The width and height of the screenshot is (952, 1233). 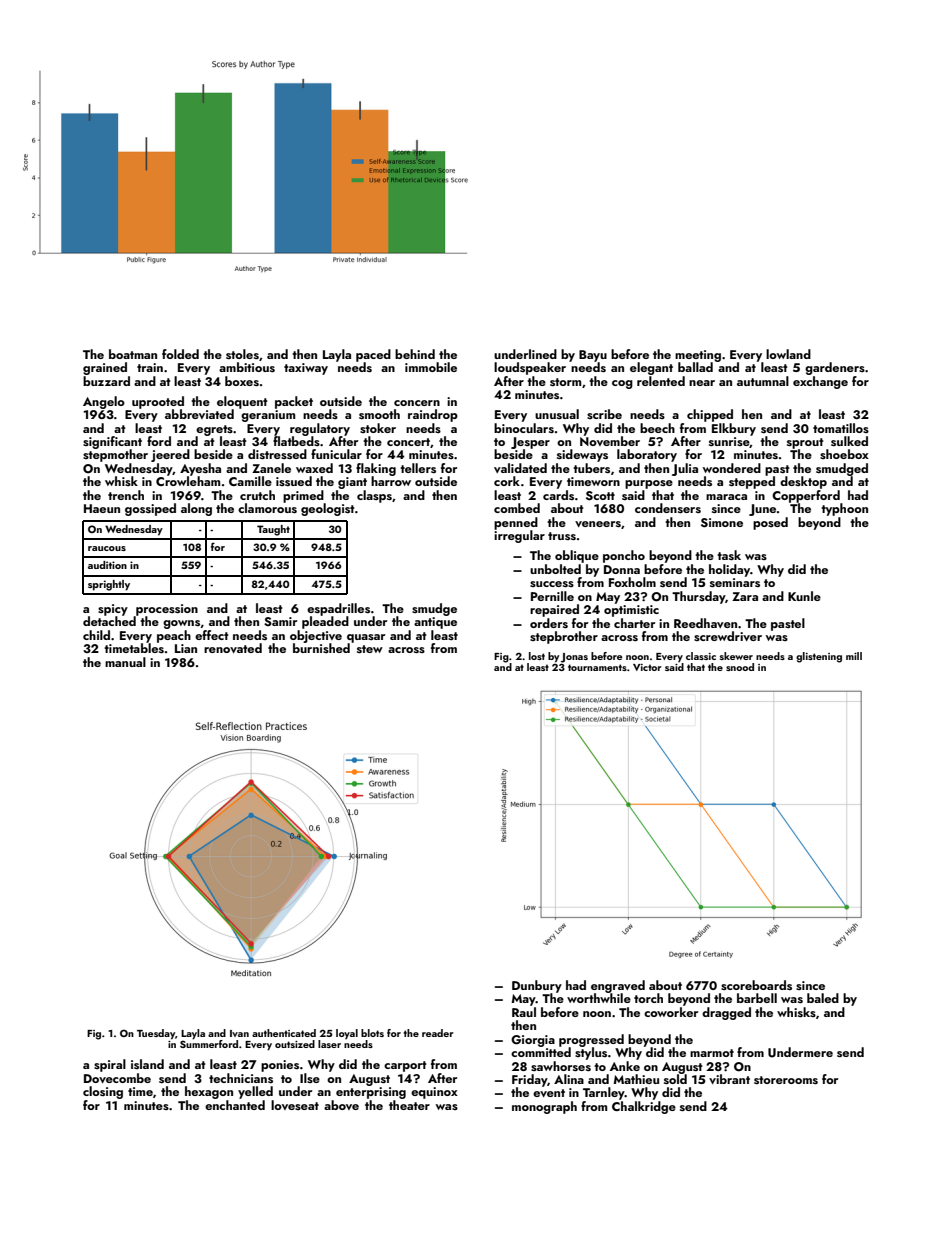 I want to click on baled, so click(x=823, y=998).
